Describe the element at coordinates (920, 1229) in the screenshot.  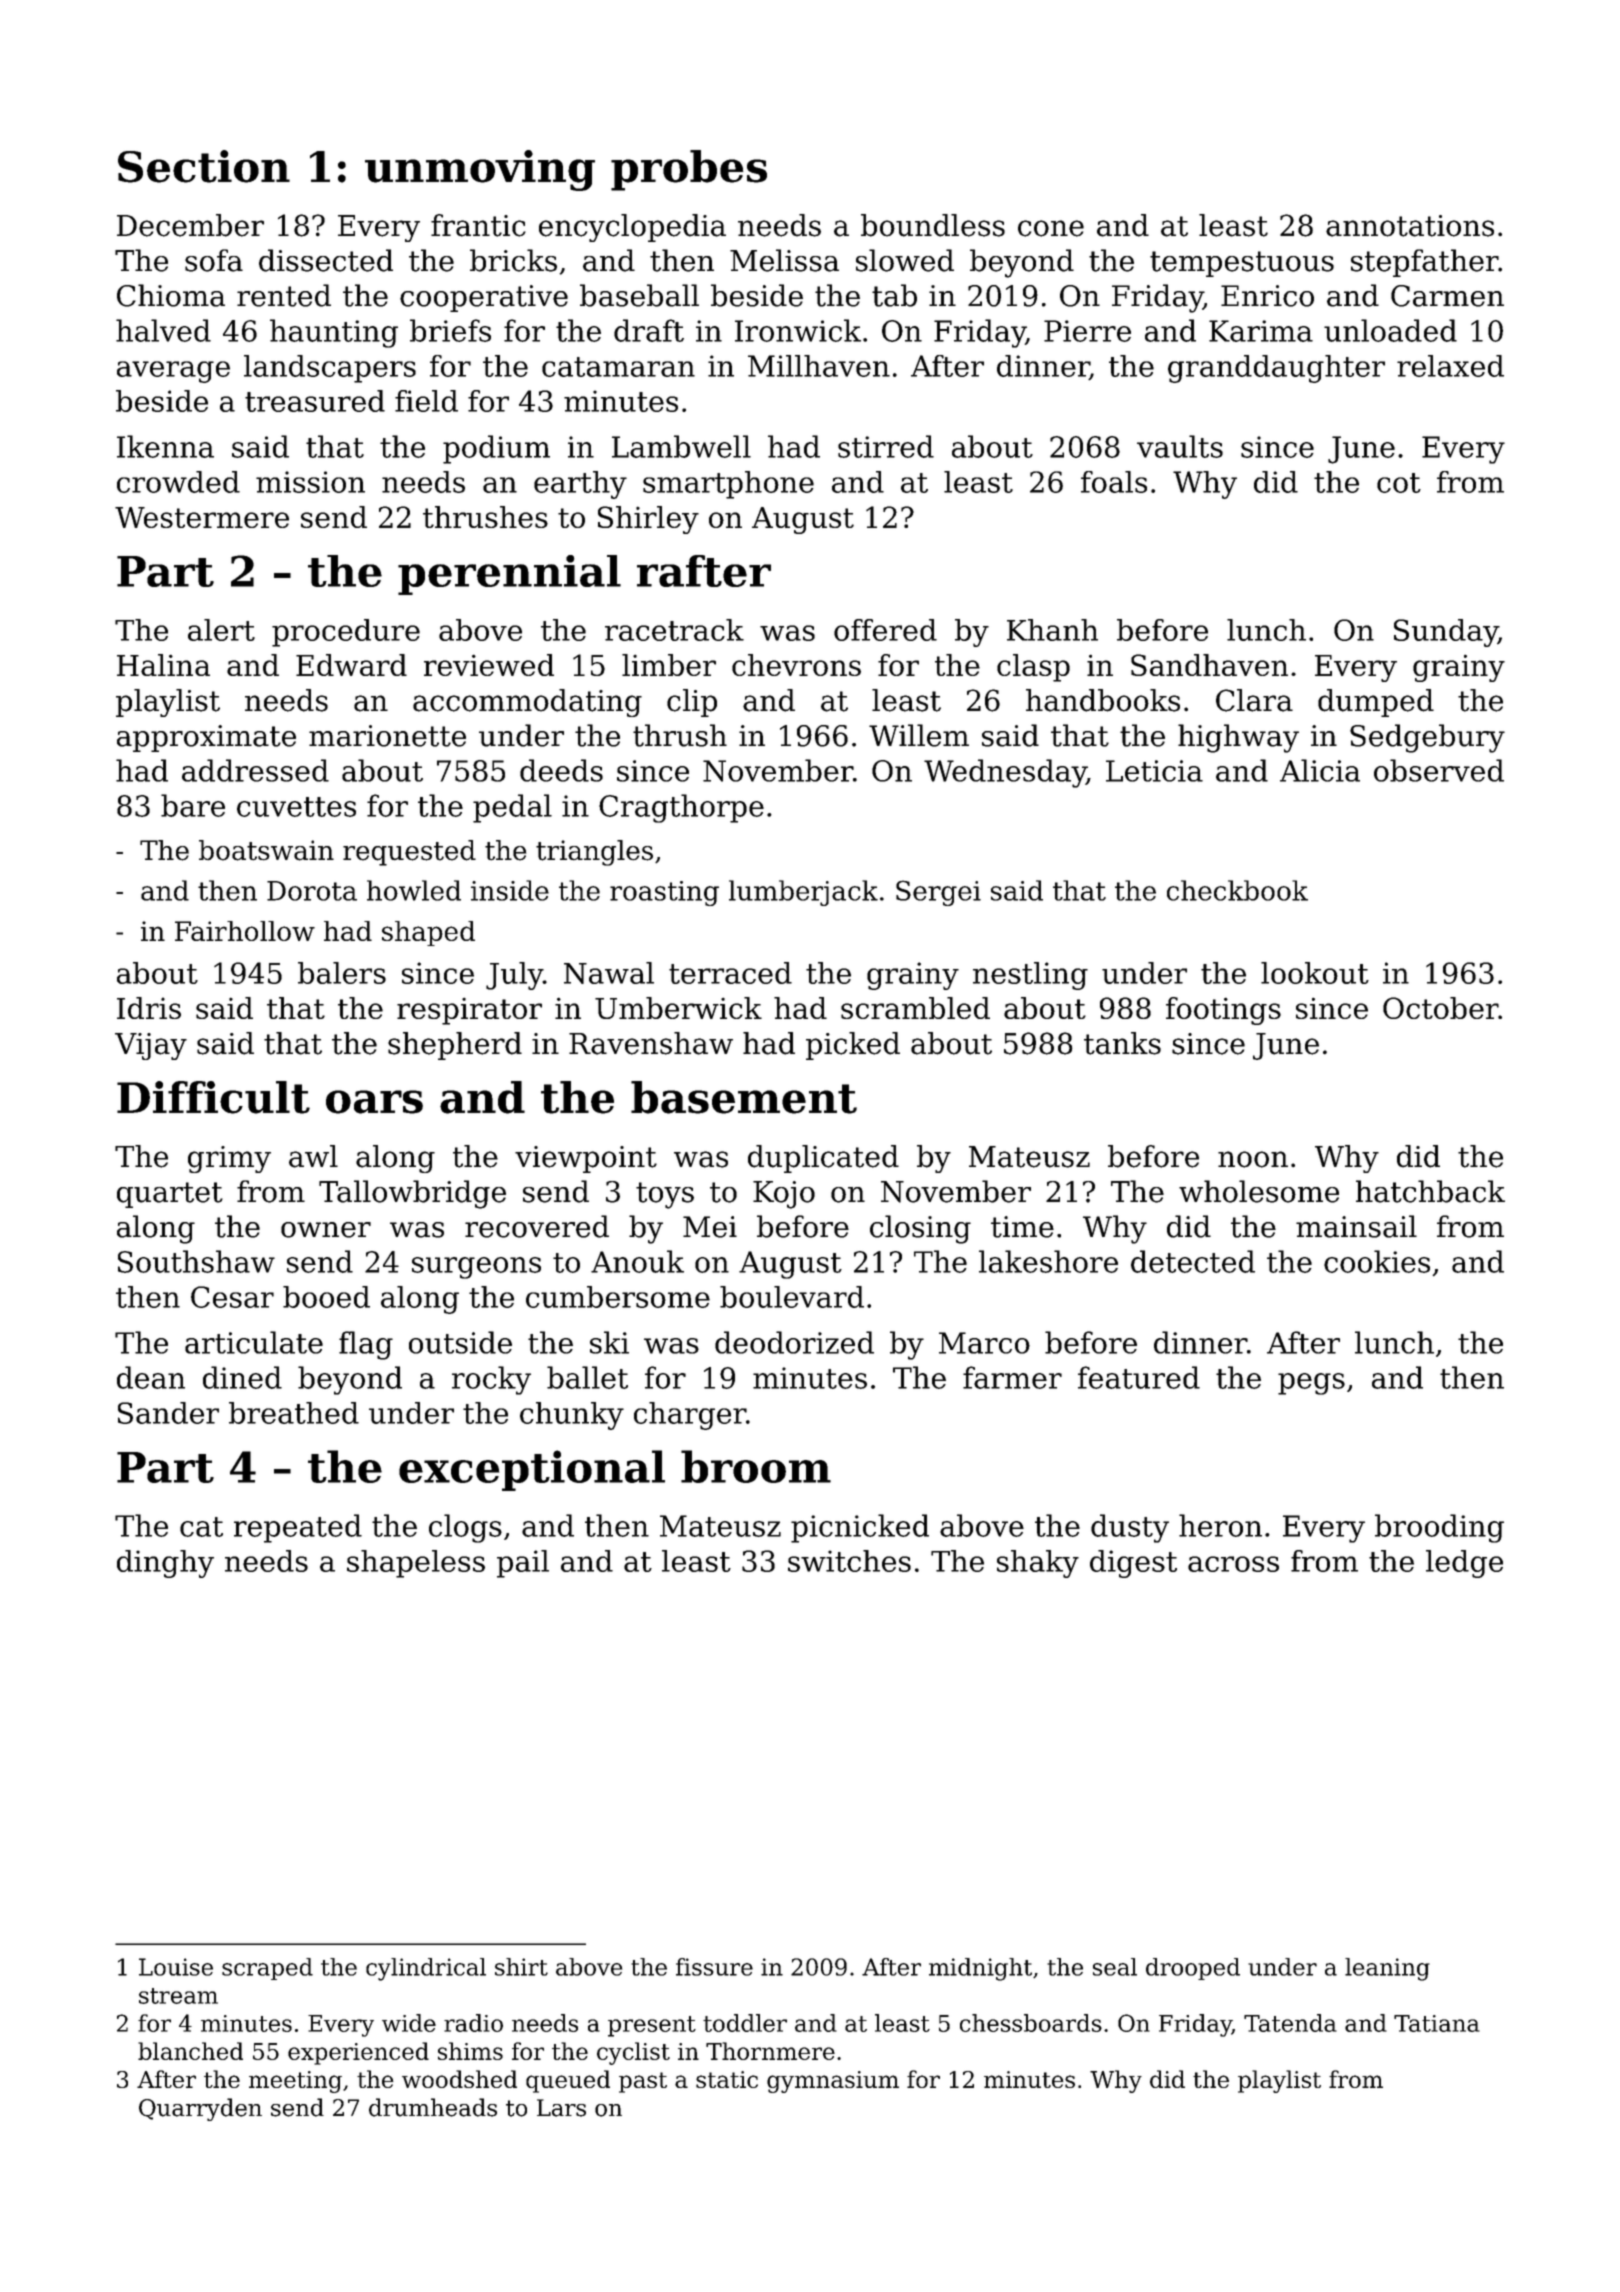
I see `closing` at that location.
